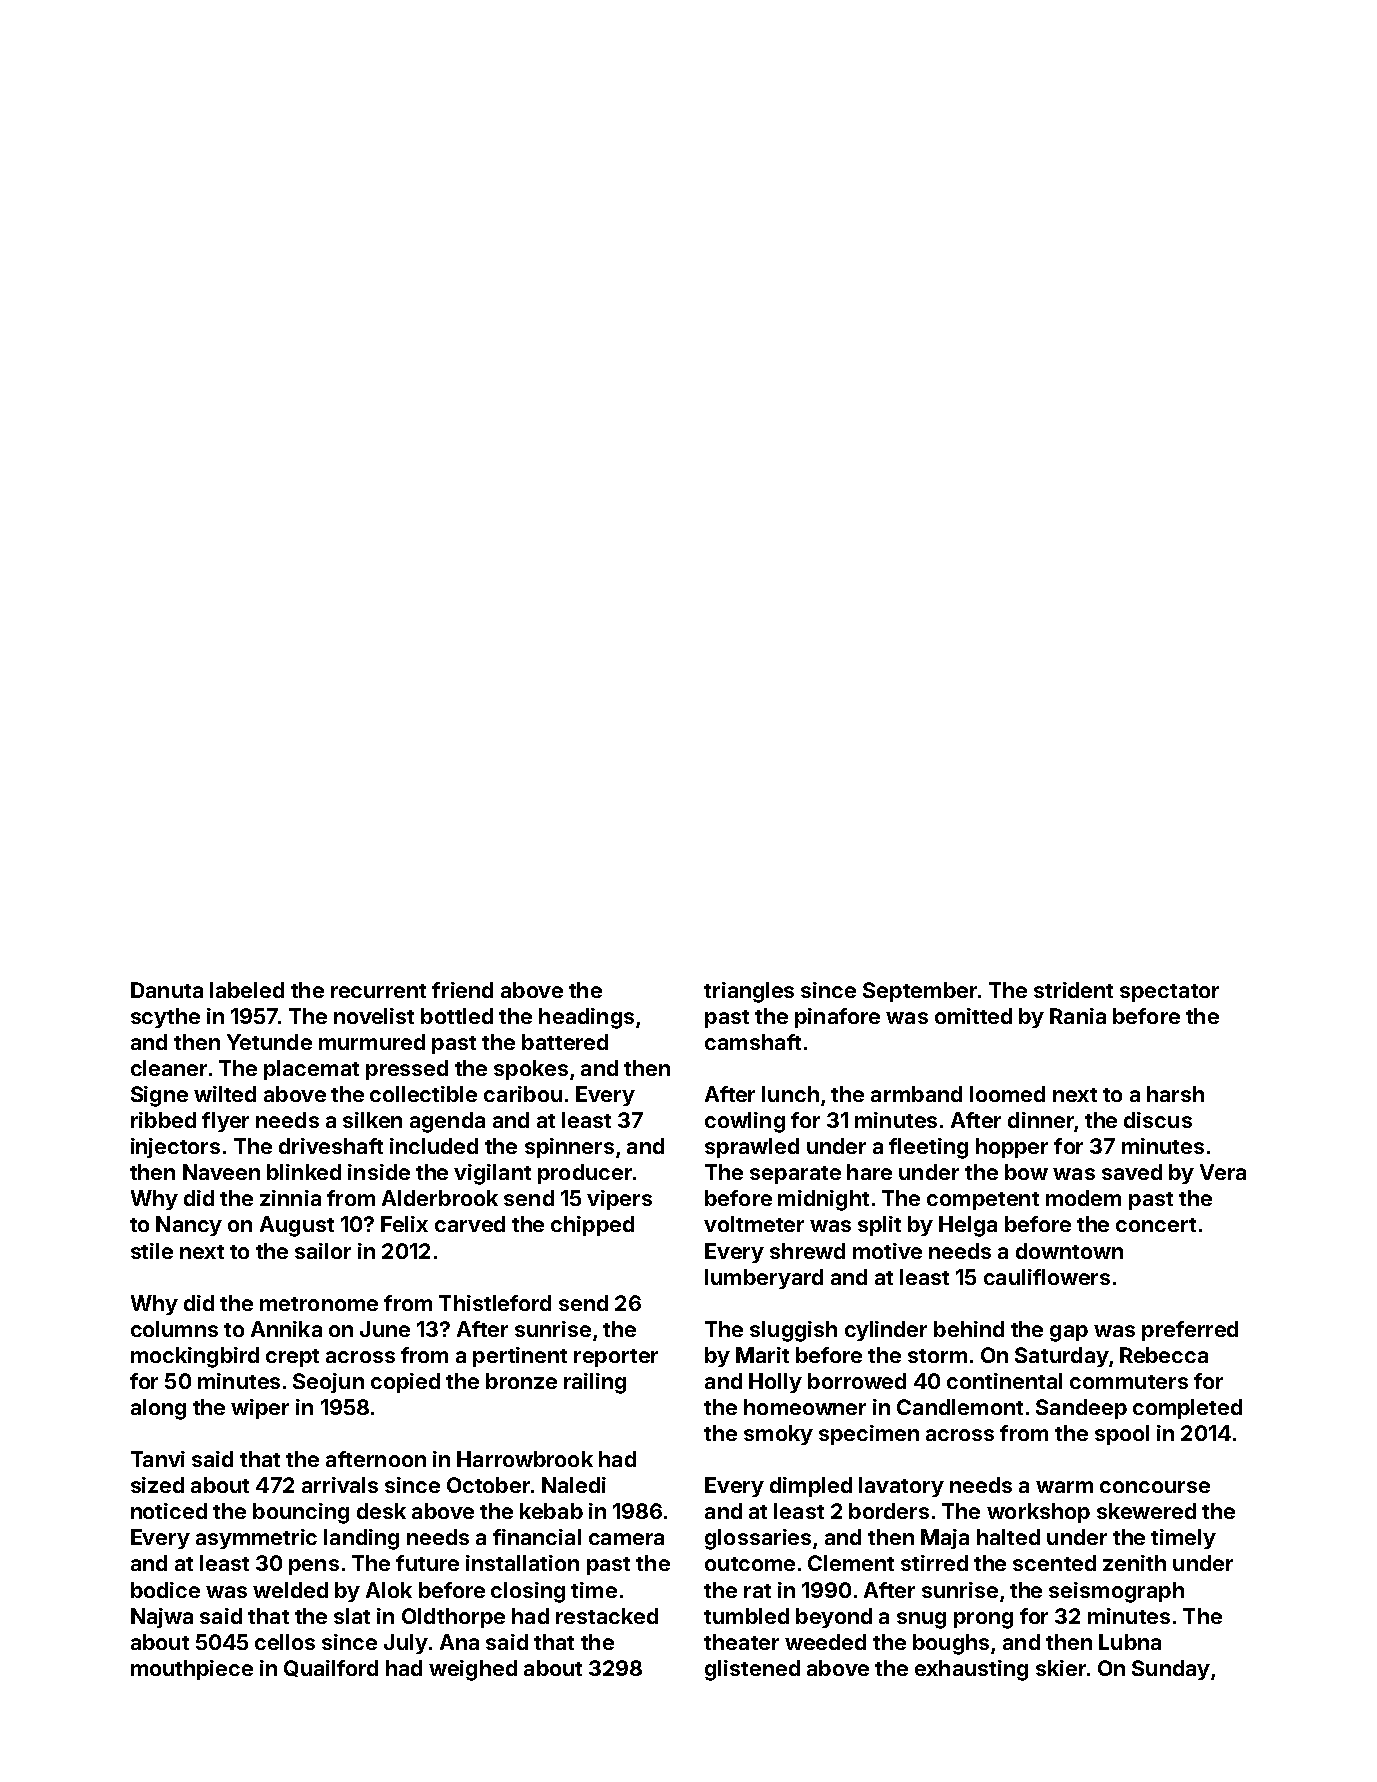  Describe the element at coordinates (754, 1224) in the screenshot. I see `voltmeter` at that location.
